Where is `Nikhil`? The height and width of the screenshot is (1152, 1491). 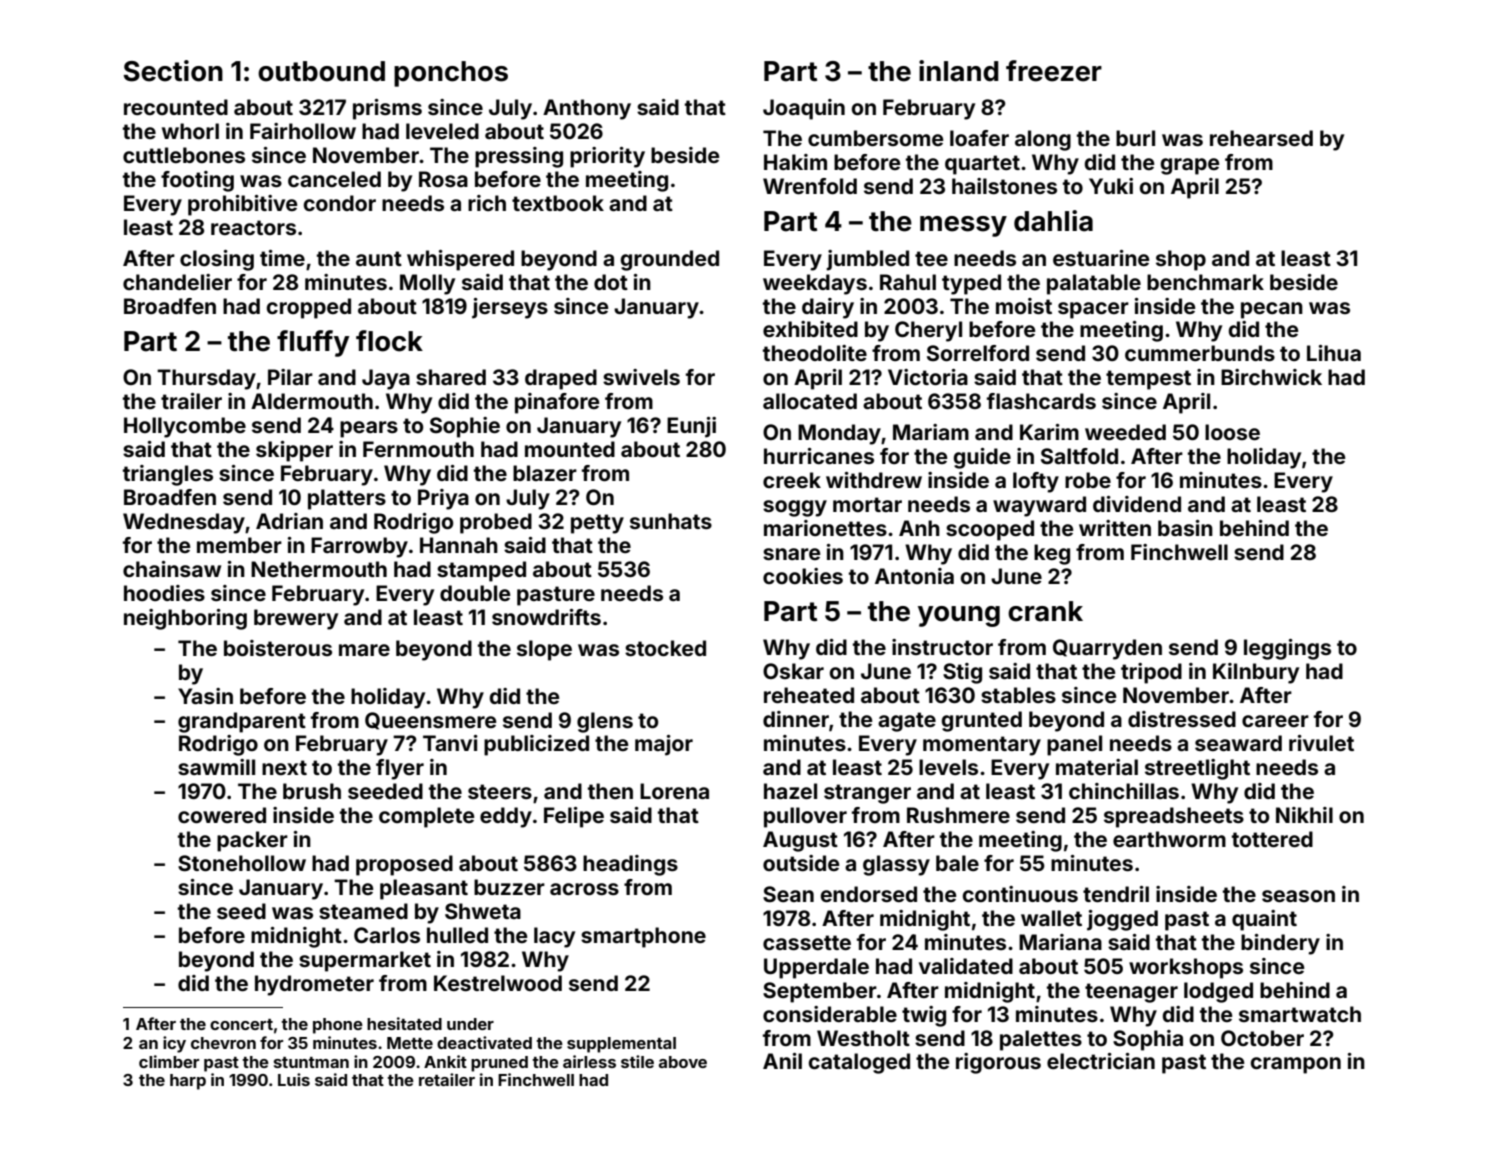 Nikhil is located at coordinates (1304, 815).
